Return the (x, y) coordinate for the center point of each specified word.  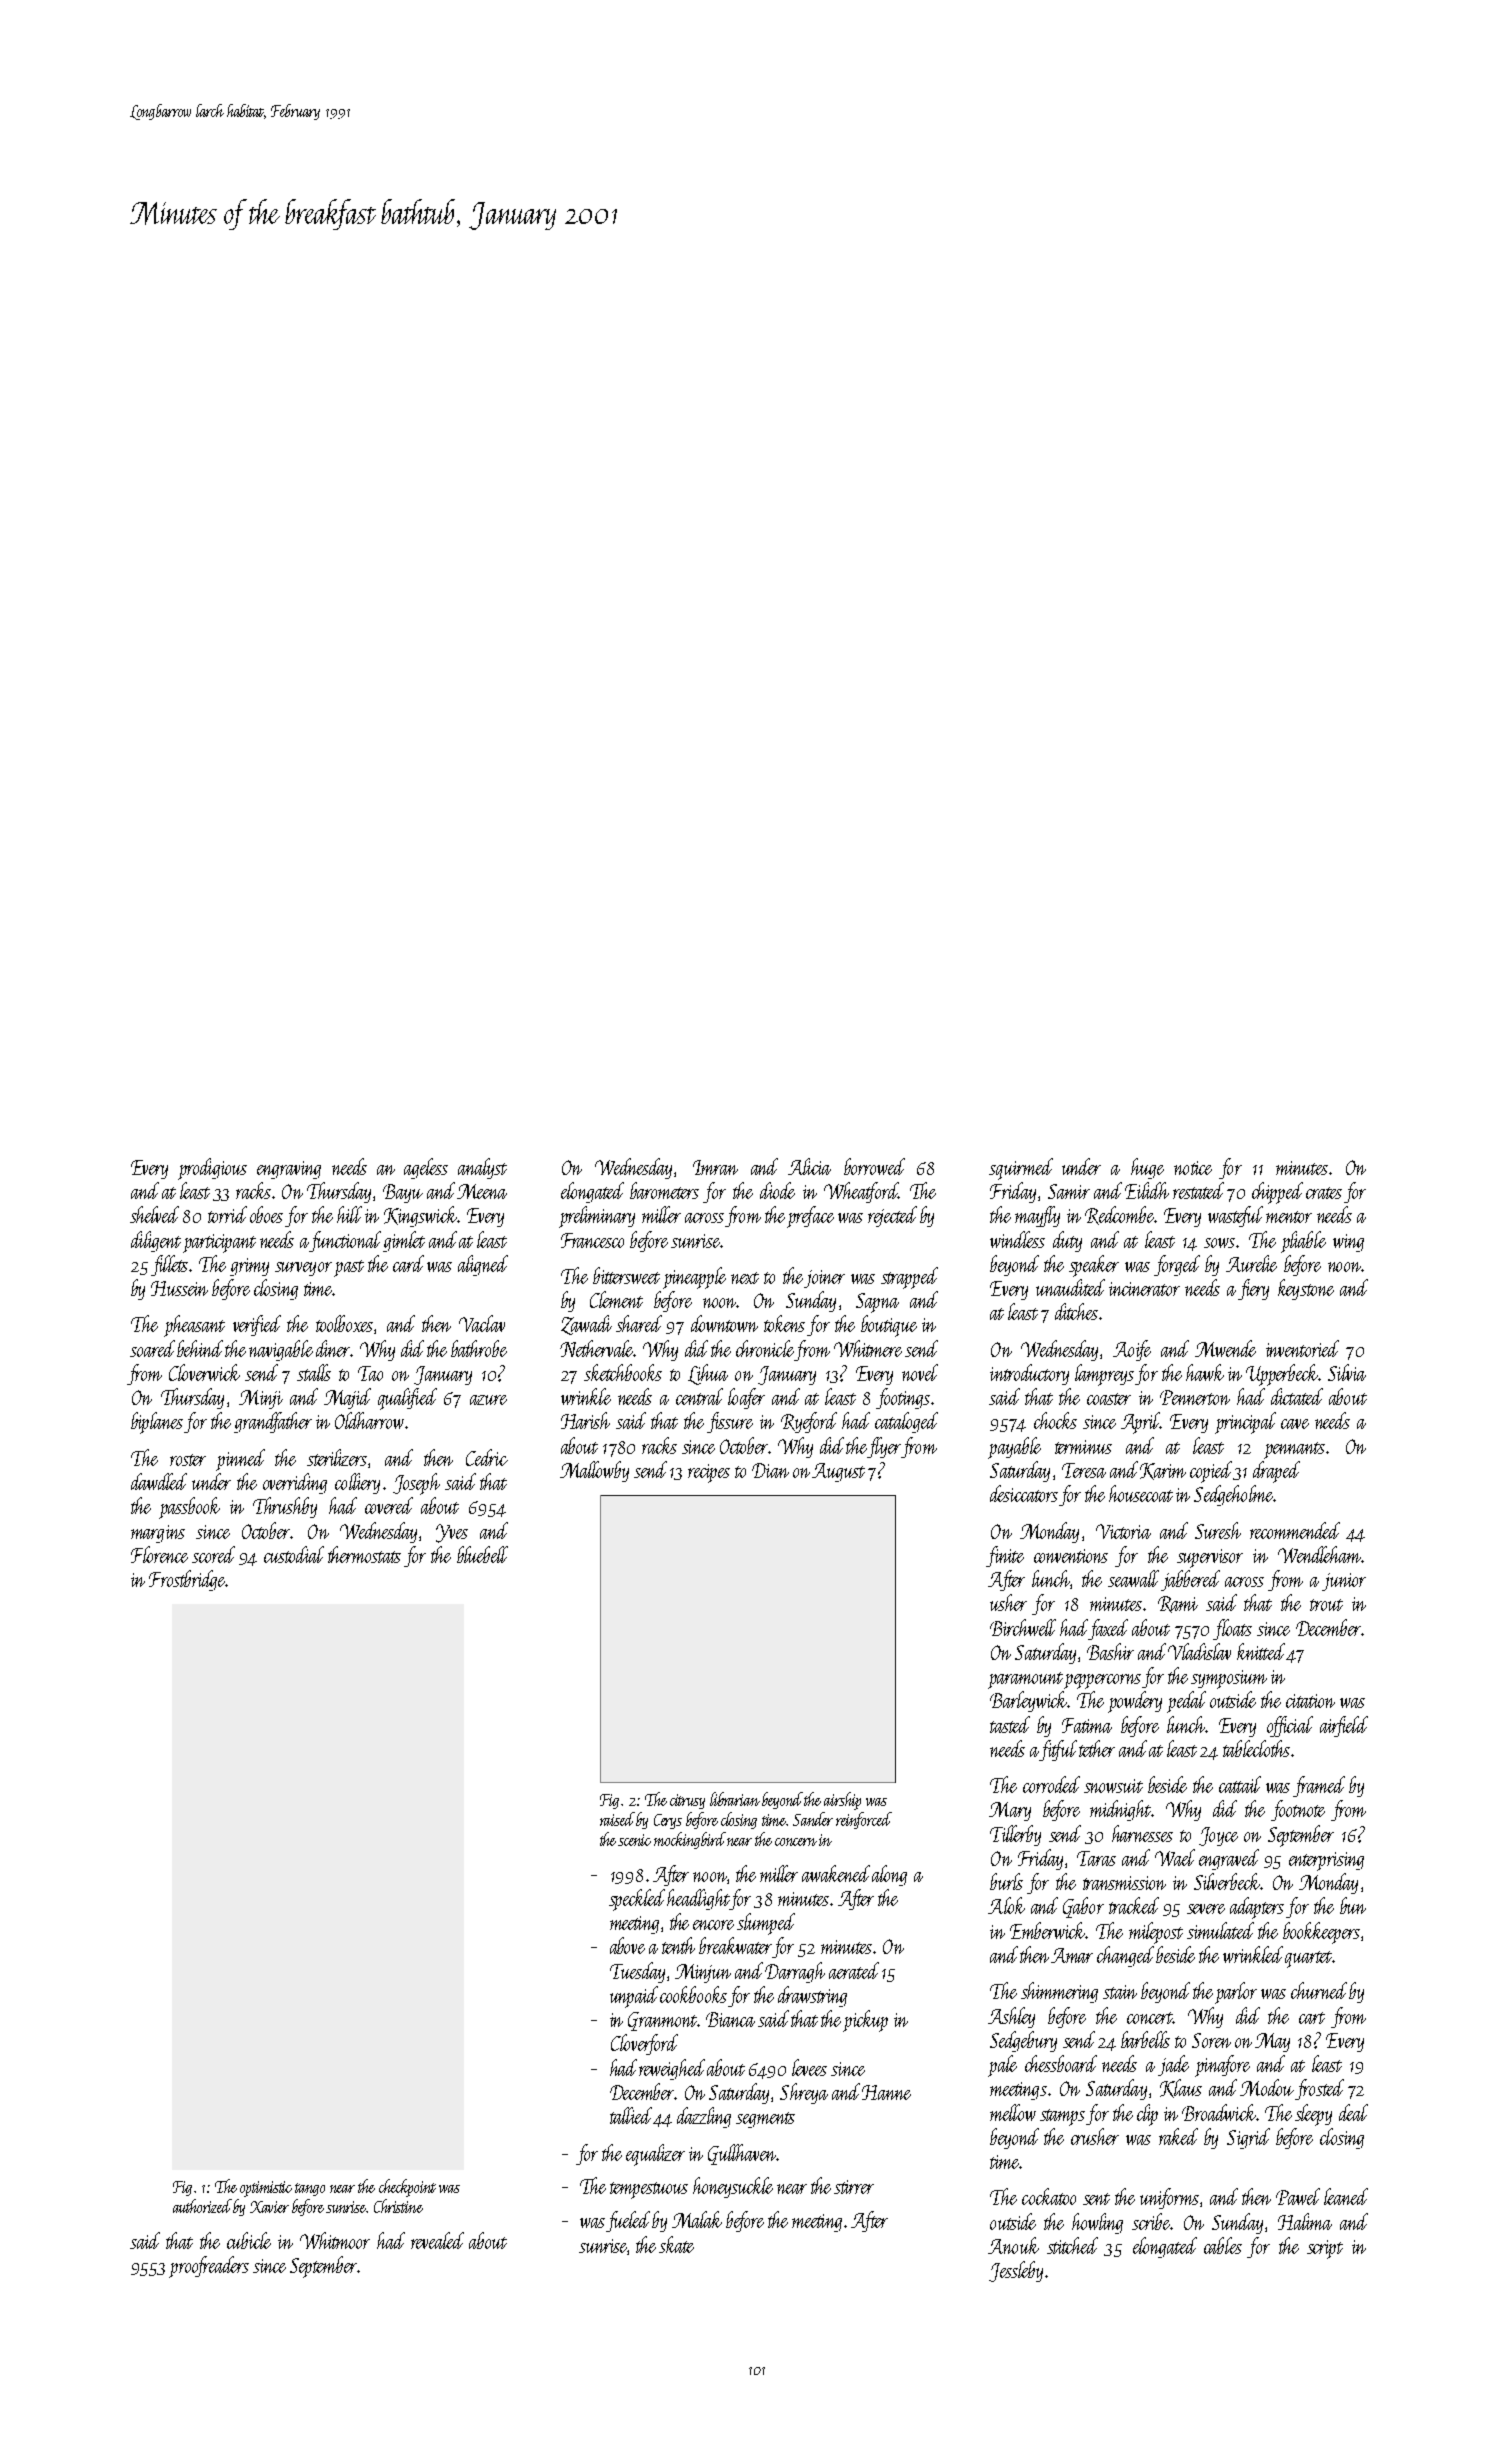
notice (1193, 1168)
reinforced (864, 1820)
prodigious (212, 1169)
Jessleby (1016, 2271)
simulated (1220, 1930)
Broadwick (1219, 2112)
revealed (437, 2240)
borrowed (874, 1166)
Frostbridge (187, 1580)
